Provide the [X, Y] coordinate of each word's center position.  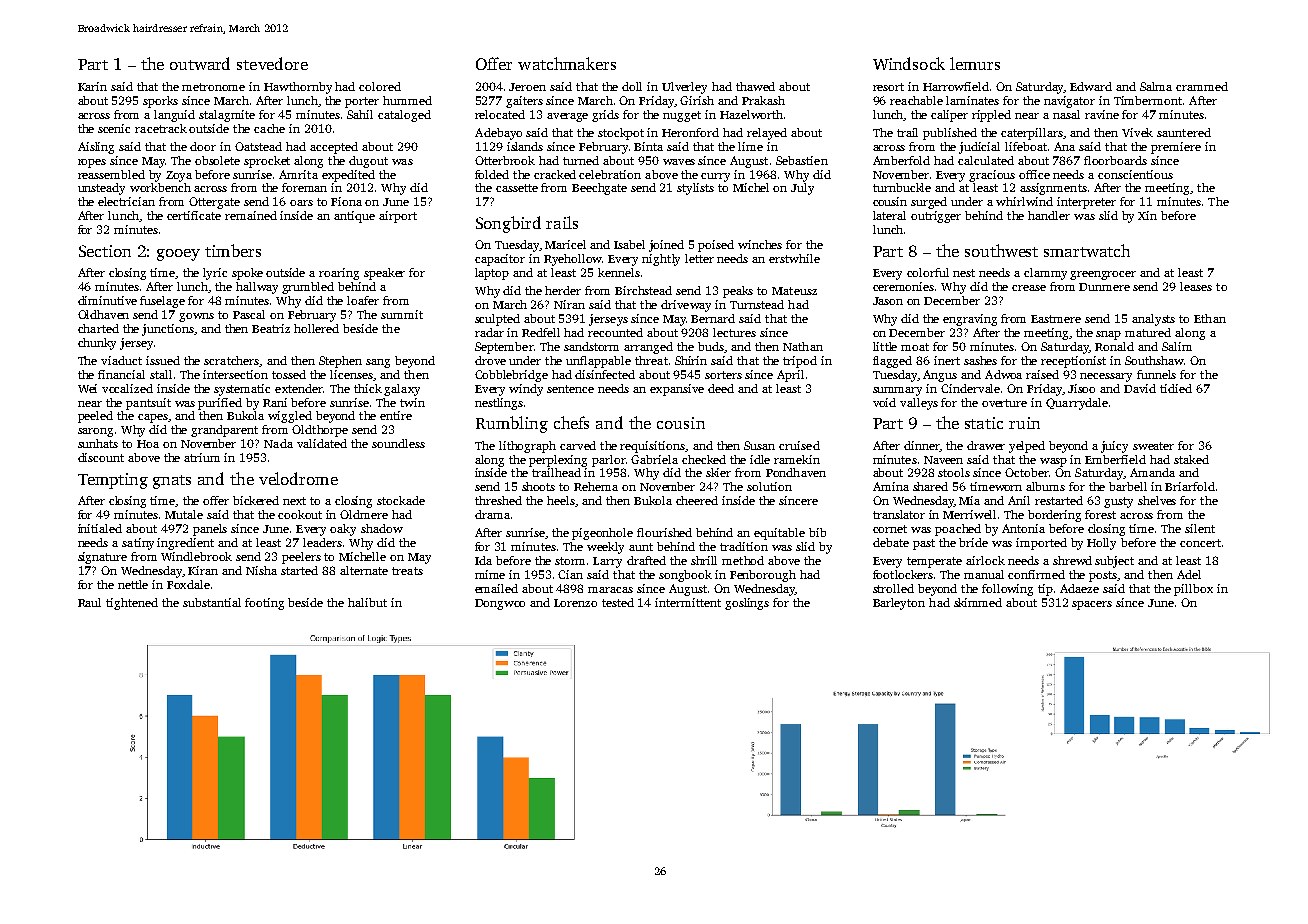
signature [102, 558]
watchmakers [567, 63]
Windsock [909, 63]
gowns [196, 317]
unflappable [598, 362]
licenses [351, 374]
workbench [160, 187]
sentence [570, 389]
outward [200, 63]
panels [210, 530]
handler [1049, 215]
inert [947, 360]
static [984, 423]
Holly [1101, 544]
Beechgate [599, 189]
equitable [779, 534]
